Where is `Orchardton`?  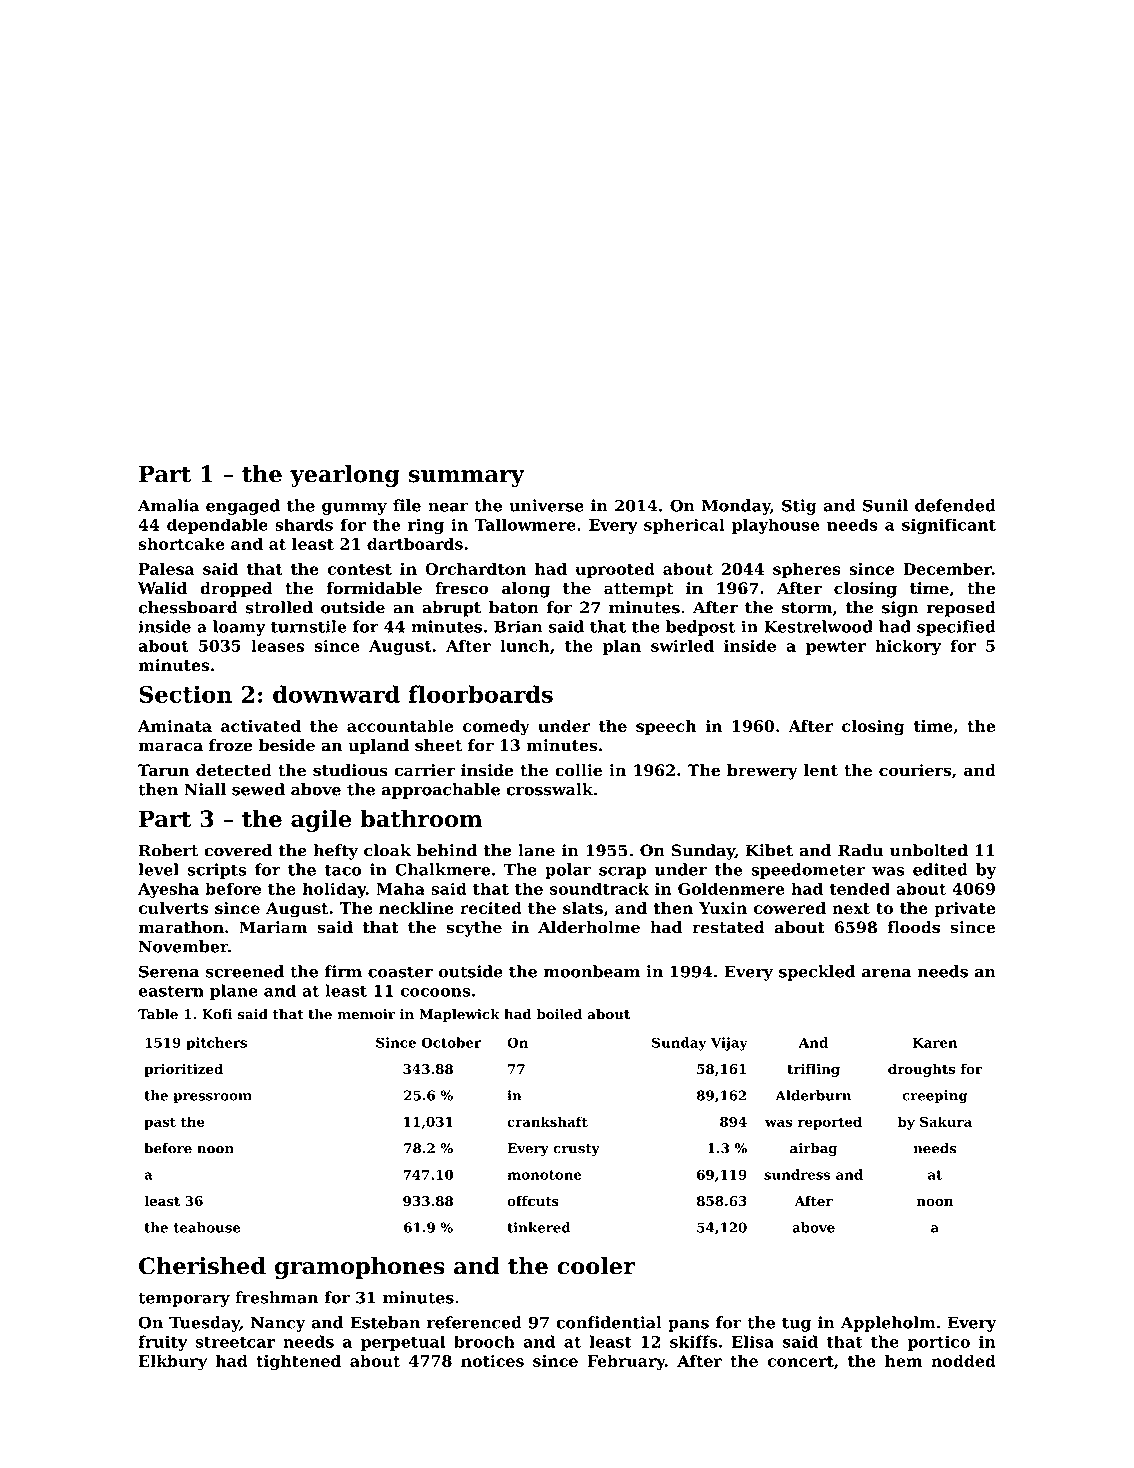
Orchardton is located at coordinates (475, 568).
